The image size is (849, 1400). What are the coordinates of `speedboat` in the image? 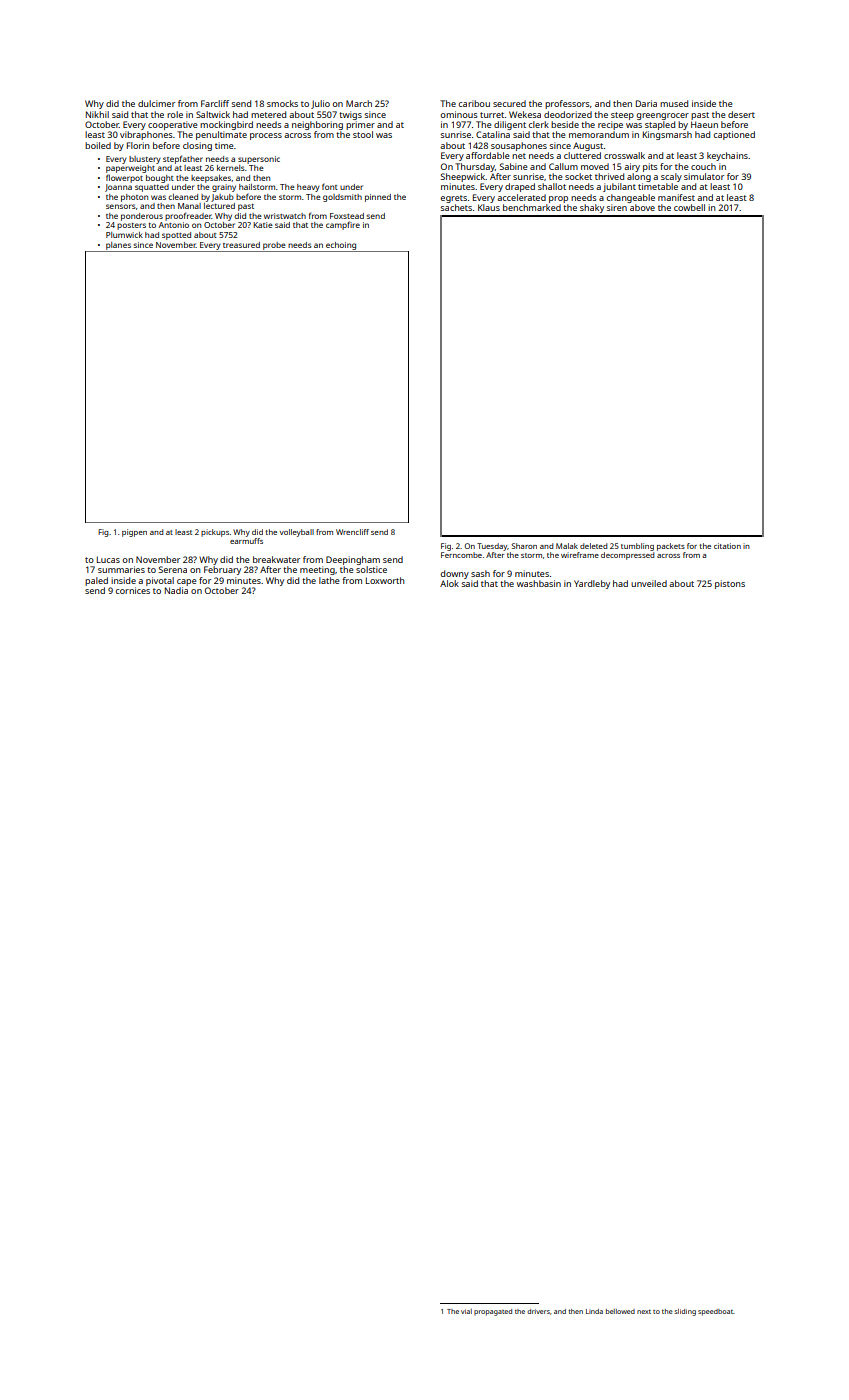 It's located at (715, 1312).
